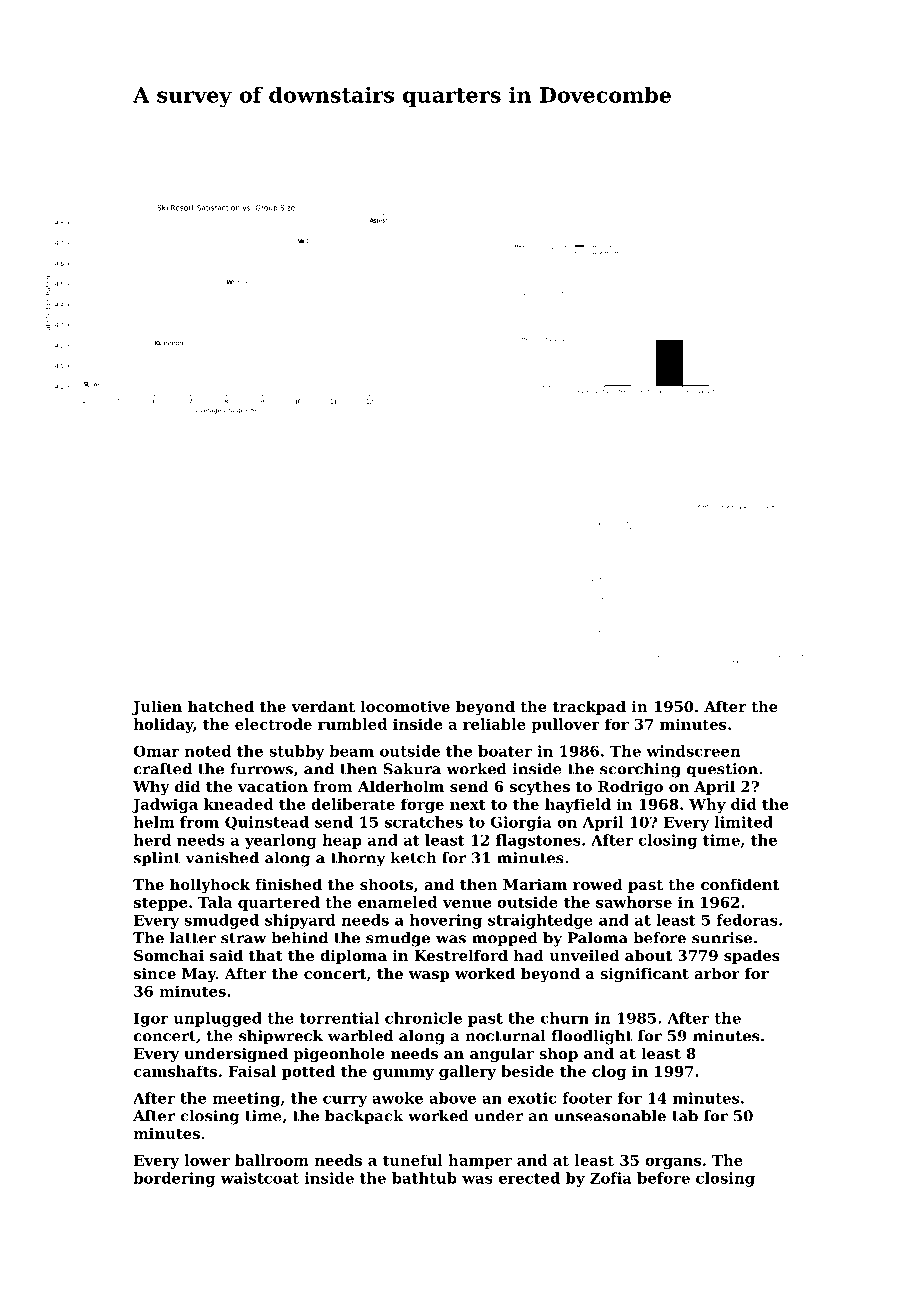  What do you see at coordinates (634, 902) in the page?
I see `sawhorse` at bounding box center [634, 902].
